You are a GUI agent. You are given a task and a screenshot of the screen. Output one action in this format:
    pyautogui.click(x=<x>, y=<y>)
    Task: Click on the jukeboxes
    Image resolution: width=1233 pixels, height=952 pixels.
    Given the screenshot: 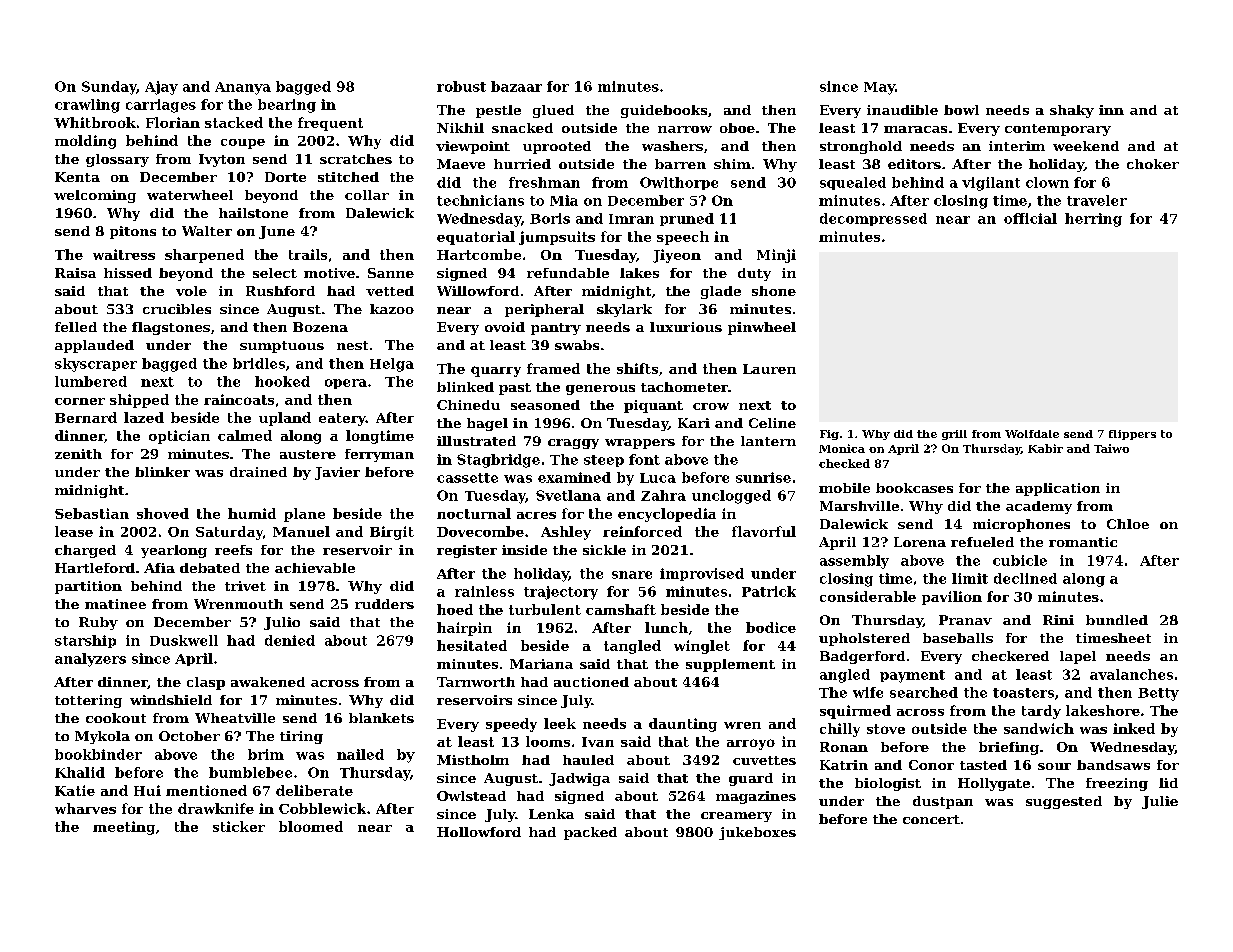 What is the action you would take?
    pyautogui.click(x=757, y=833)
